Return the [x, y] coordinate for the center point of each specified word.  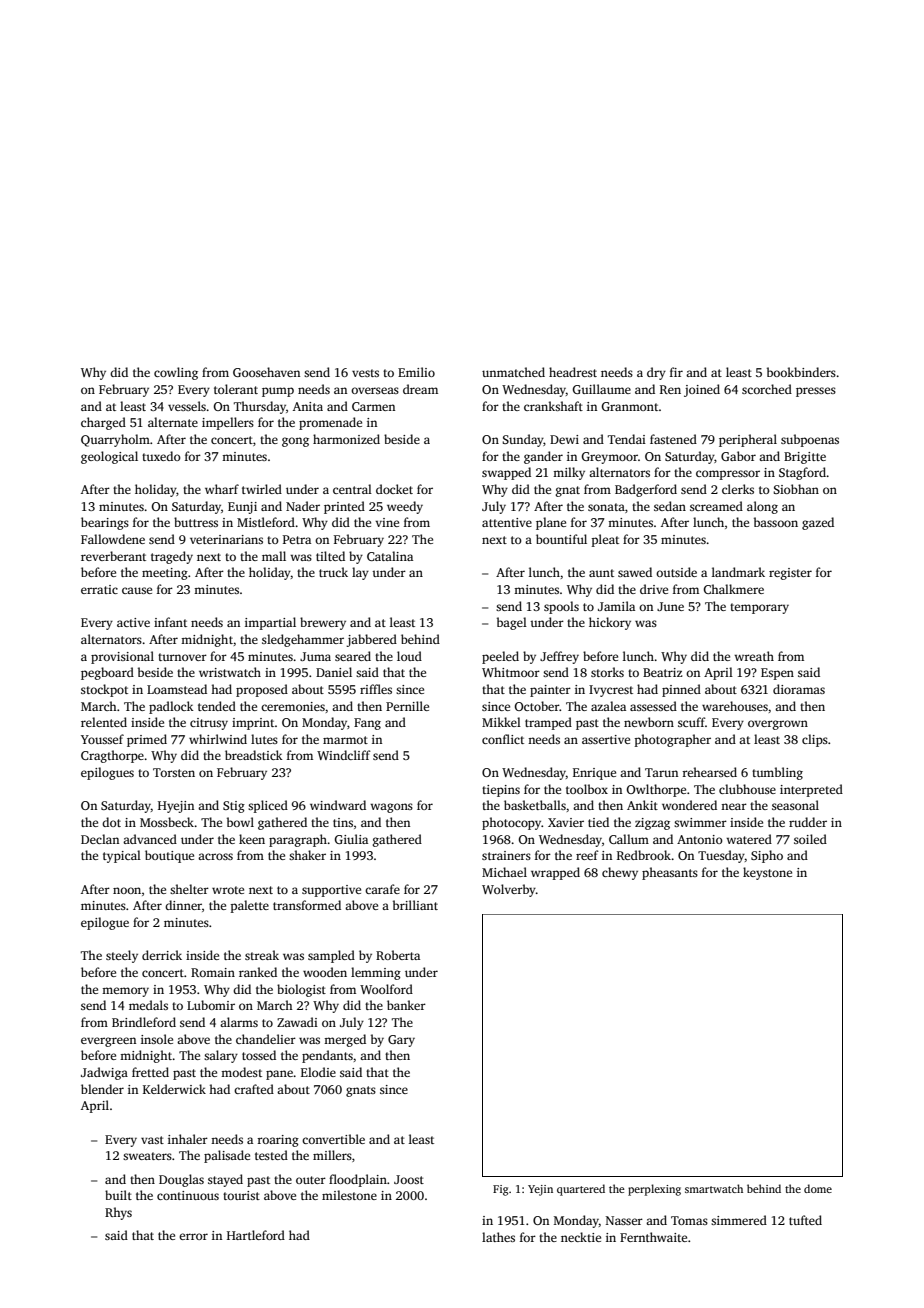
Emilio [416, 372]
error [193, 1236]
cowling [176, 373]
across [215, 856]
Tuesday [721, 856]
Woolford [386, 989]
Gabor [738, 456]
